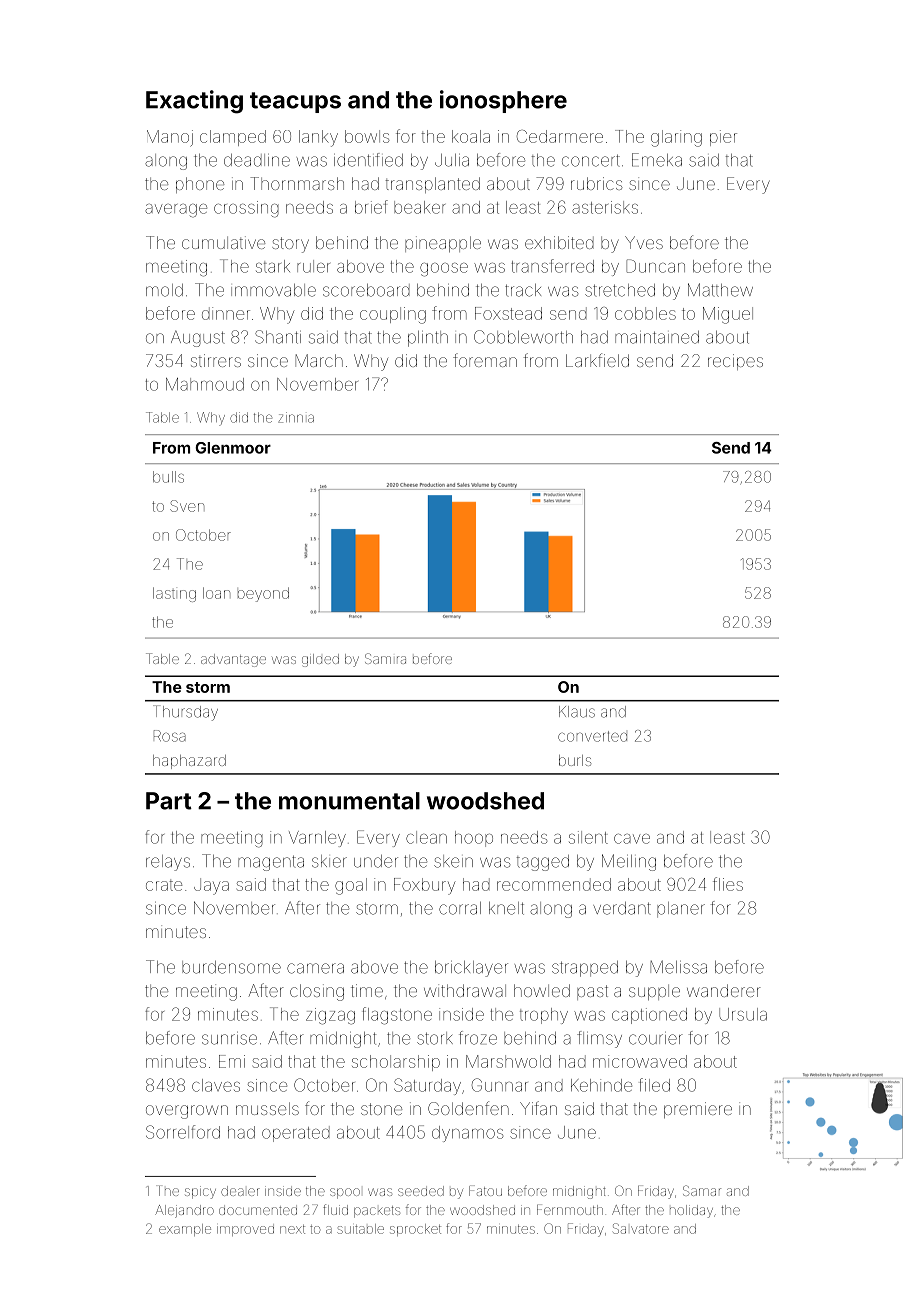 Image resolution: width=924 pixels, height=1314 pixels. What do you see at coordinates (349, 801) in the screenshot?
I see `monumental` at bounding box center [349, 801].
